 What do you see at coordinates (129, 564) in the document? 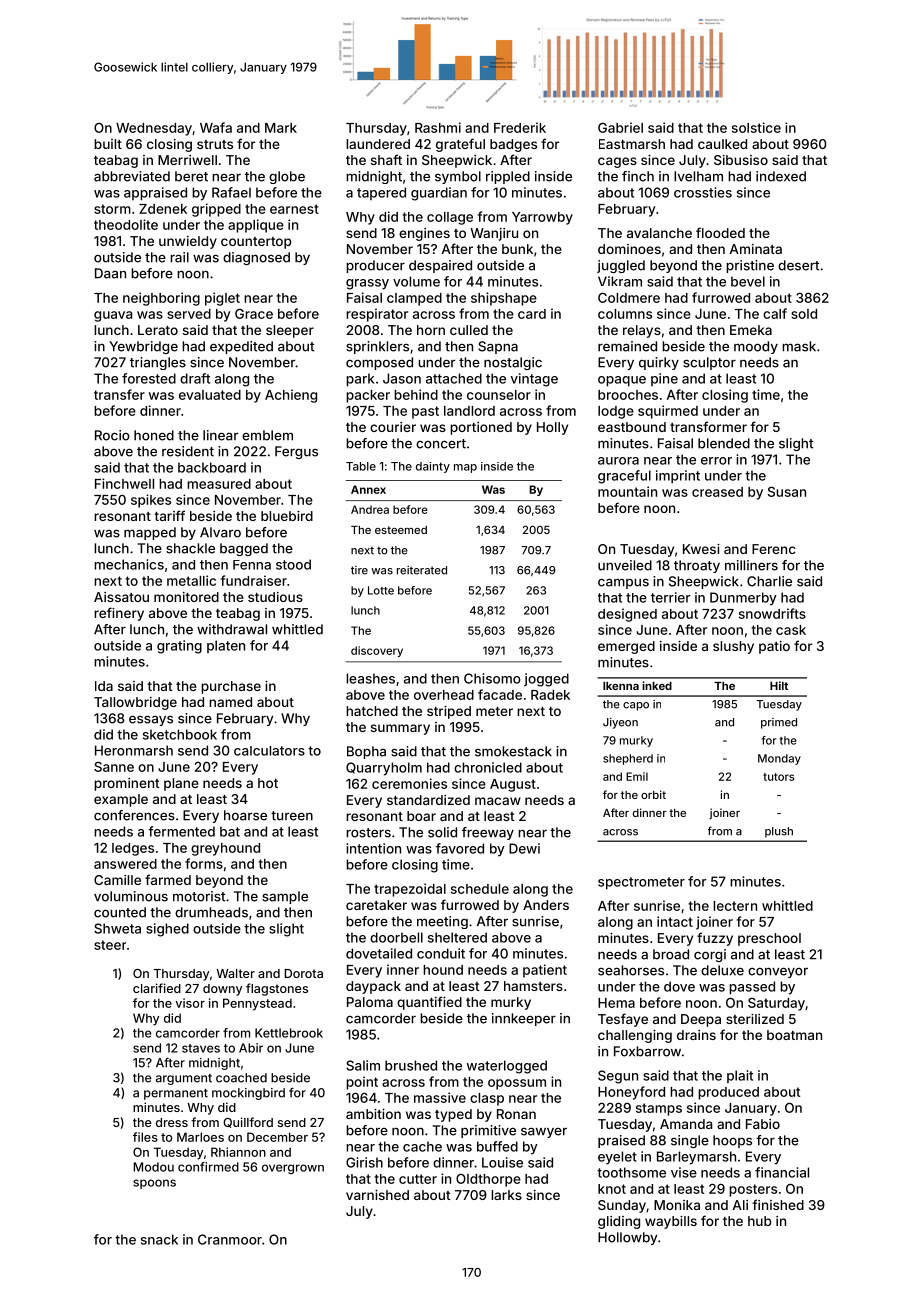
I see `mechanics` at bounding box center [129, 564].
